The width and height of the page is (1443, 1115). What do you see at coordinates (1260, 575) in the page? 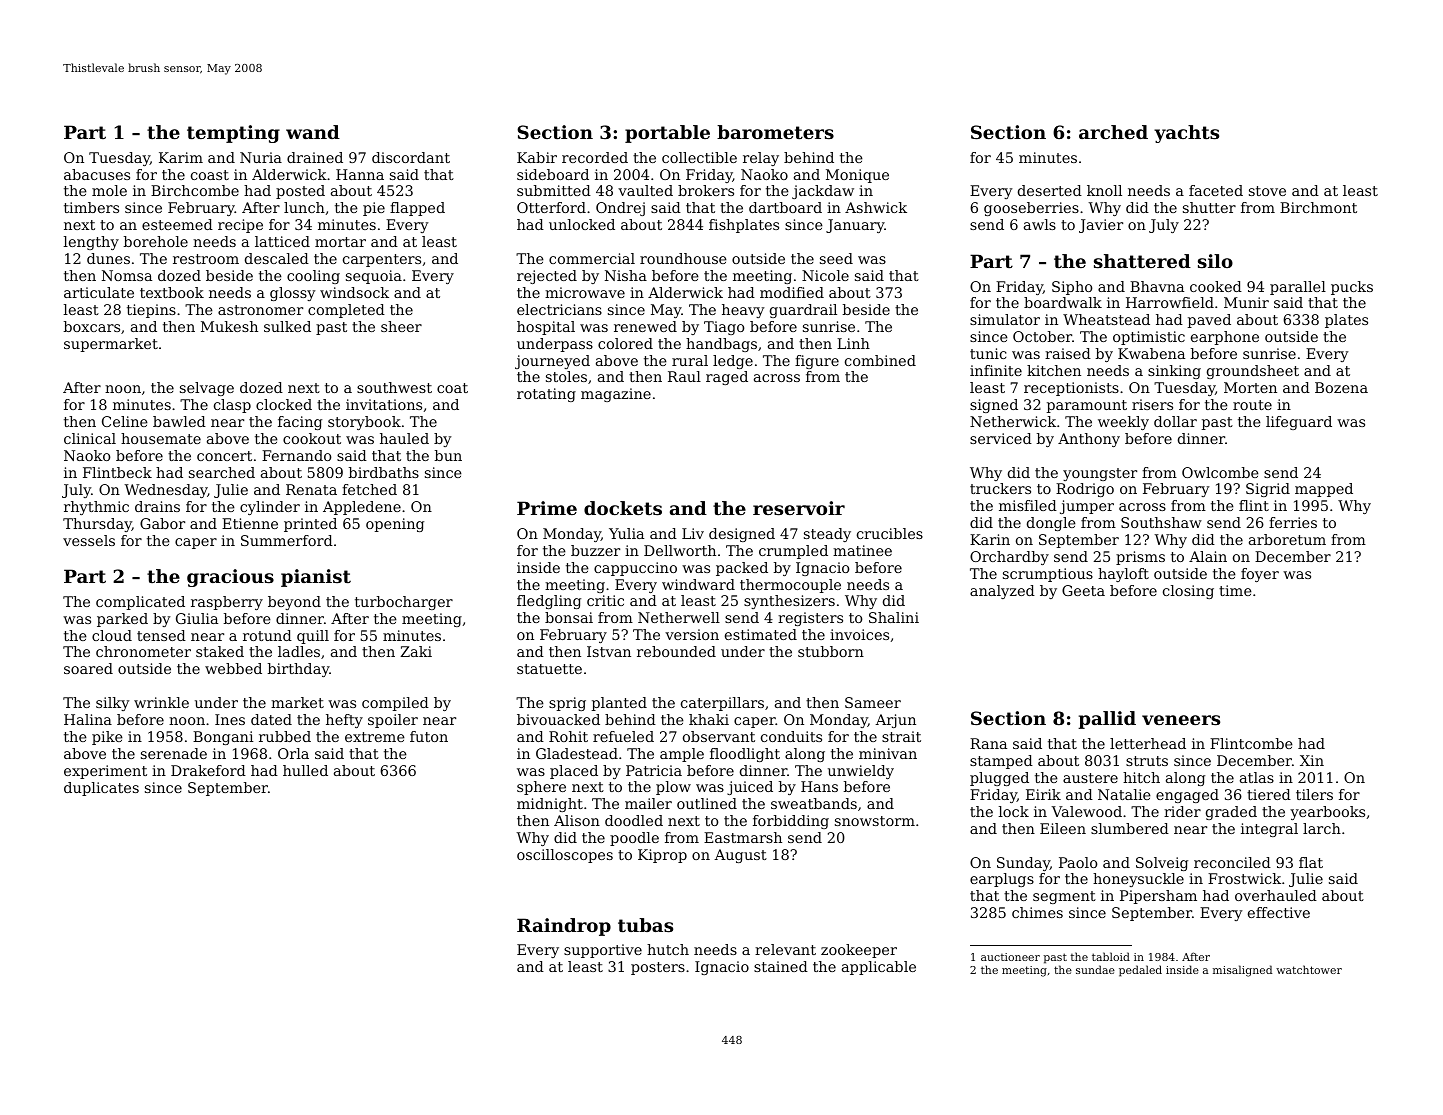
I see `foyer` at bounding box center [1260, 575].
